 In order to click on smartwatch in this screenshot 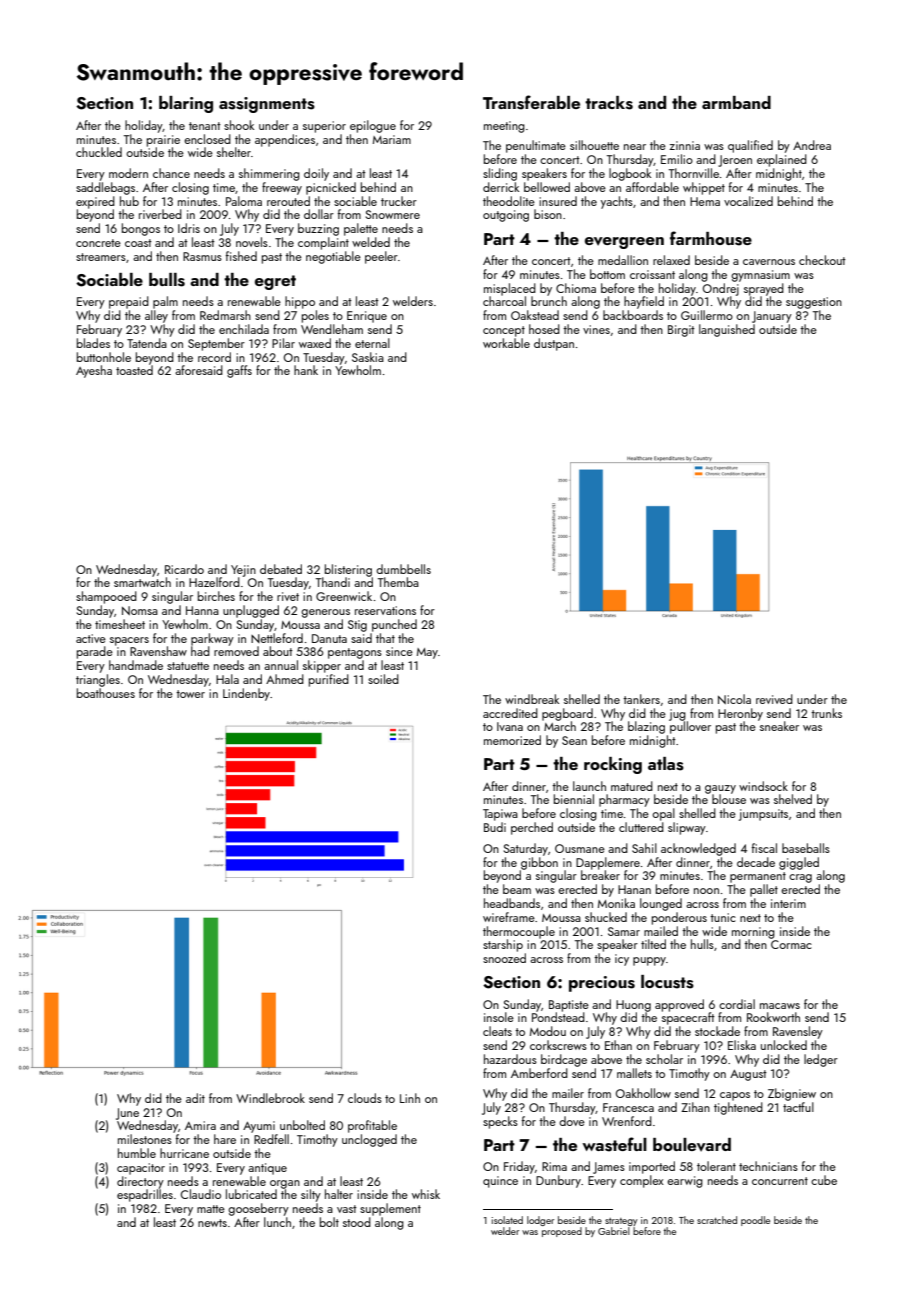, I will do `click(142, 582)`.
